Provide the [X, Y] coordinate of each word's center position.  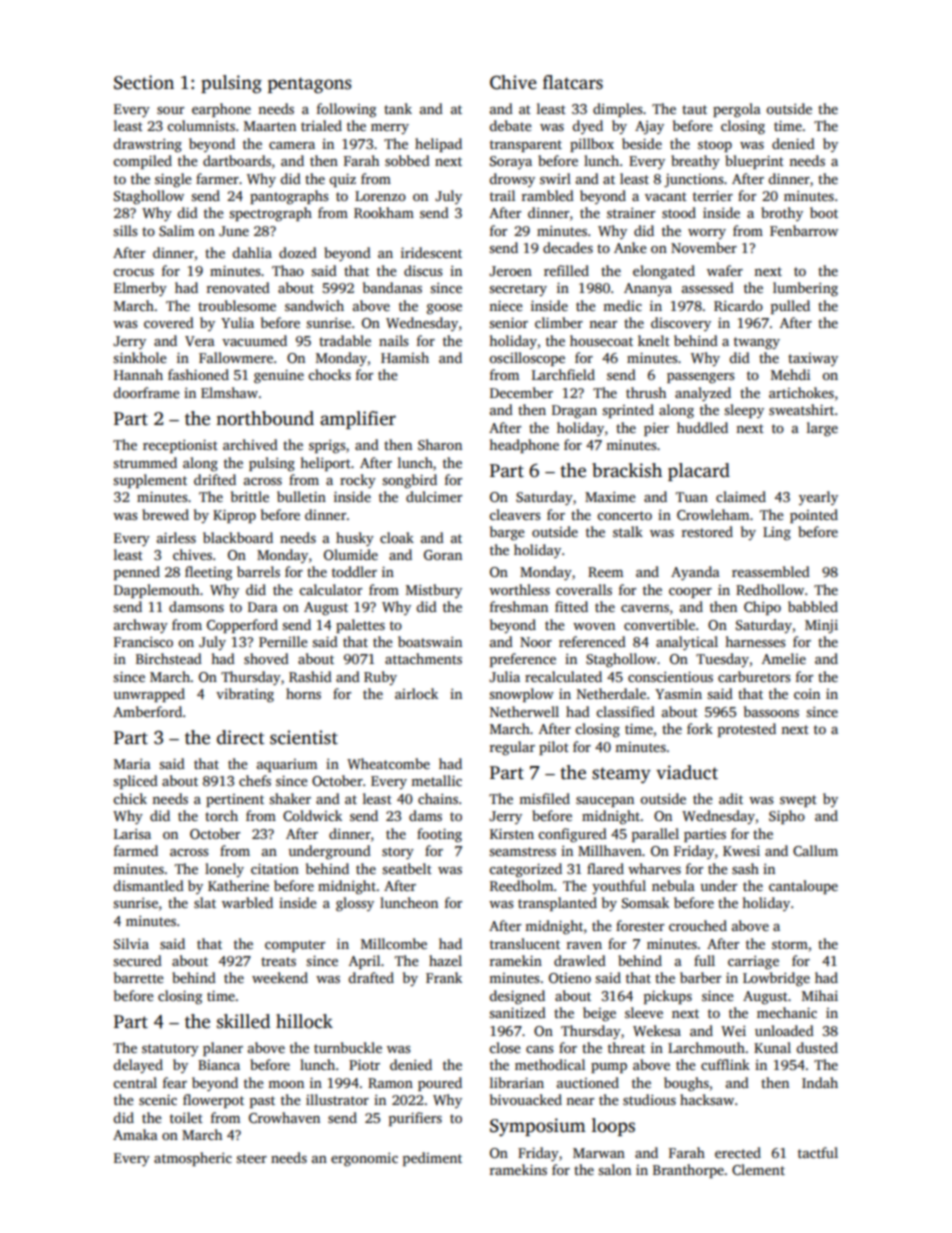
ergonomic [364, 1160]
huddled [702, 427]
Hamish [405, 357]
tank [398, 108]
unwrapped [149, 695]
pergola [737, 110]
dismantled [148, 885]
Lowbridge [776, 979]
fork [700, 728]
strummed [145, 462]
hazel [445, 960]
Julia [504, 676]
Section [144, 82]
